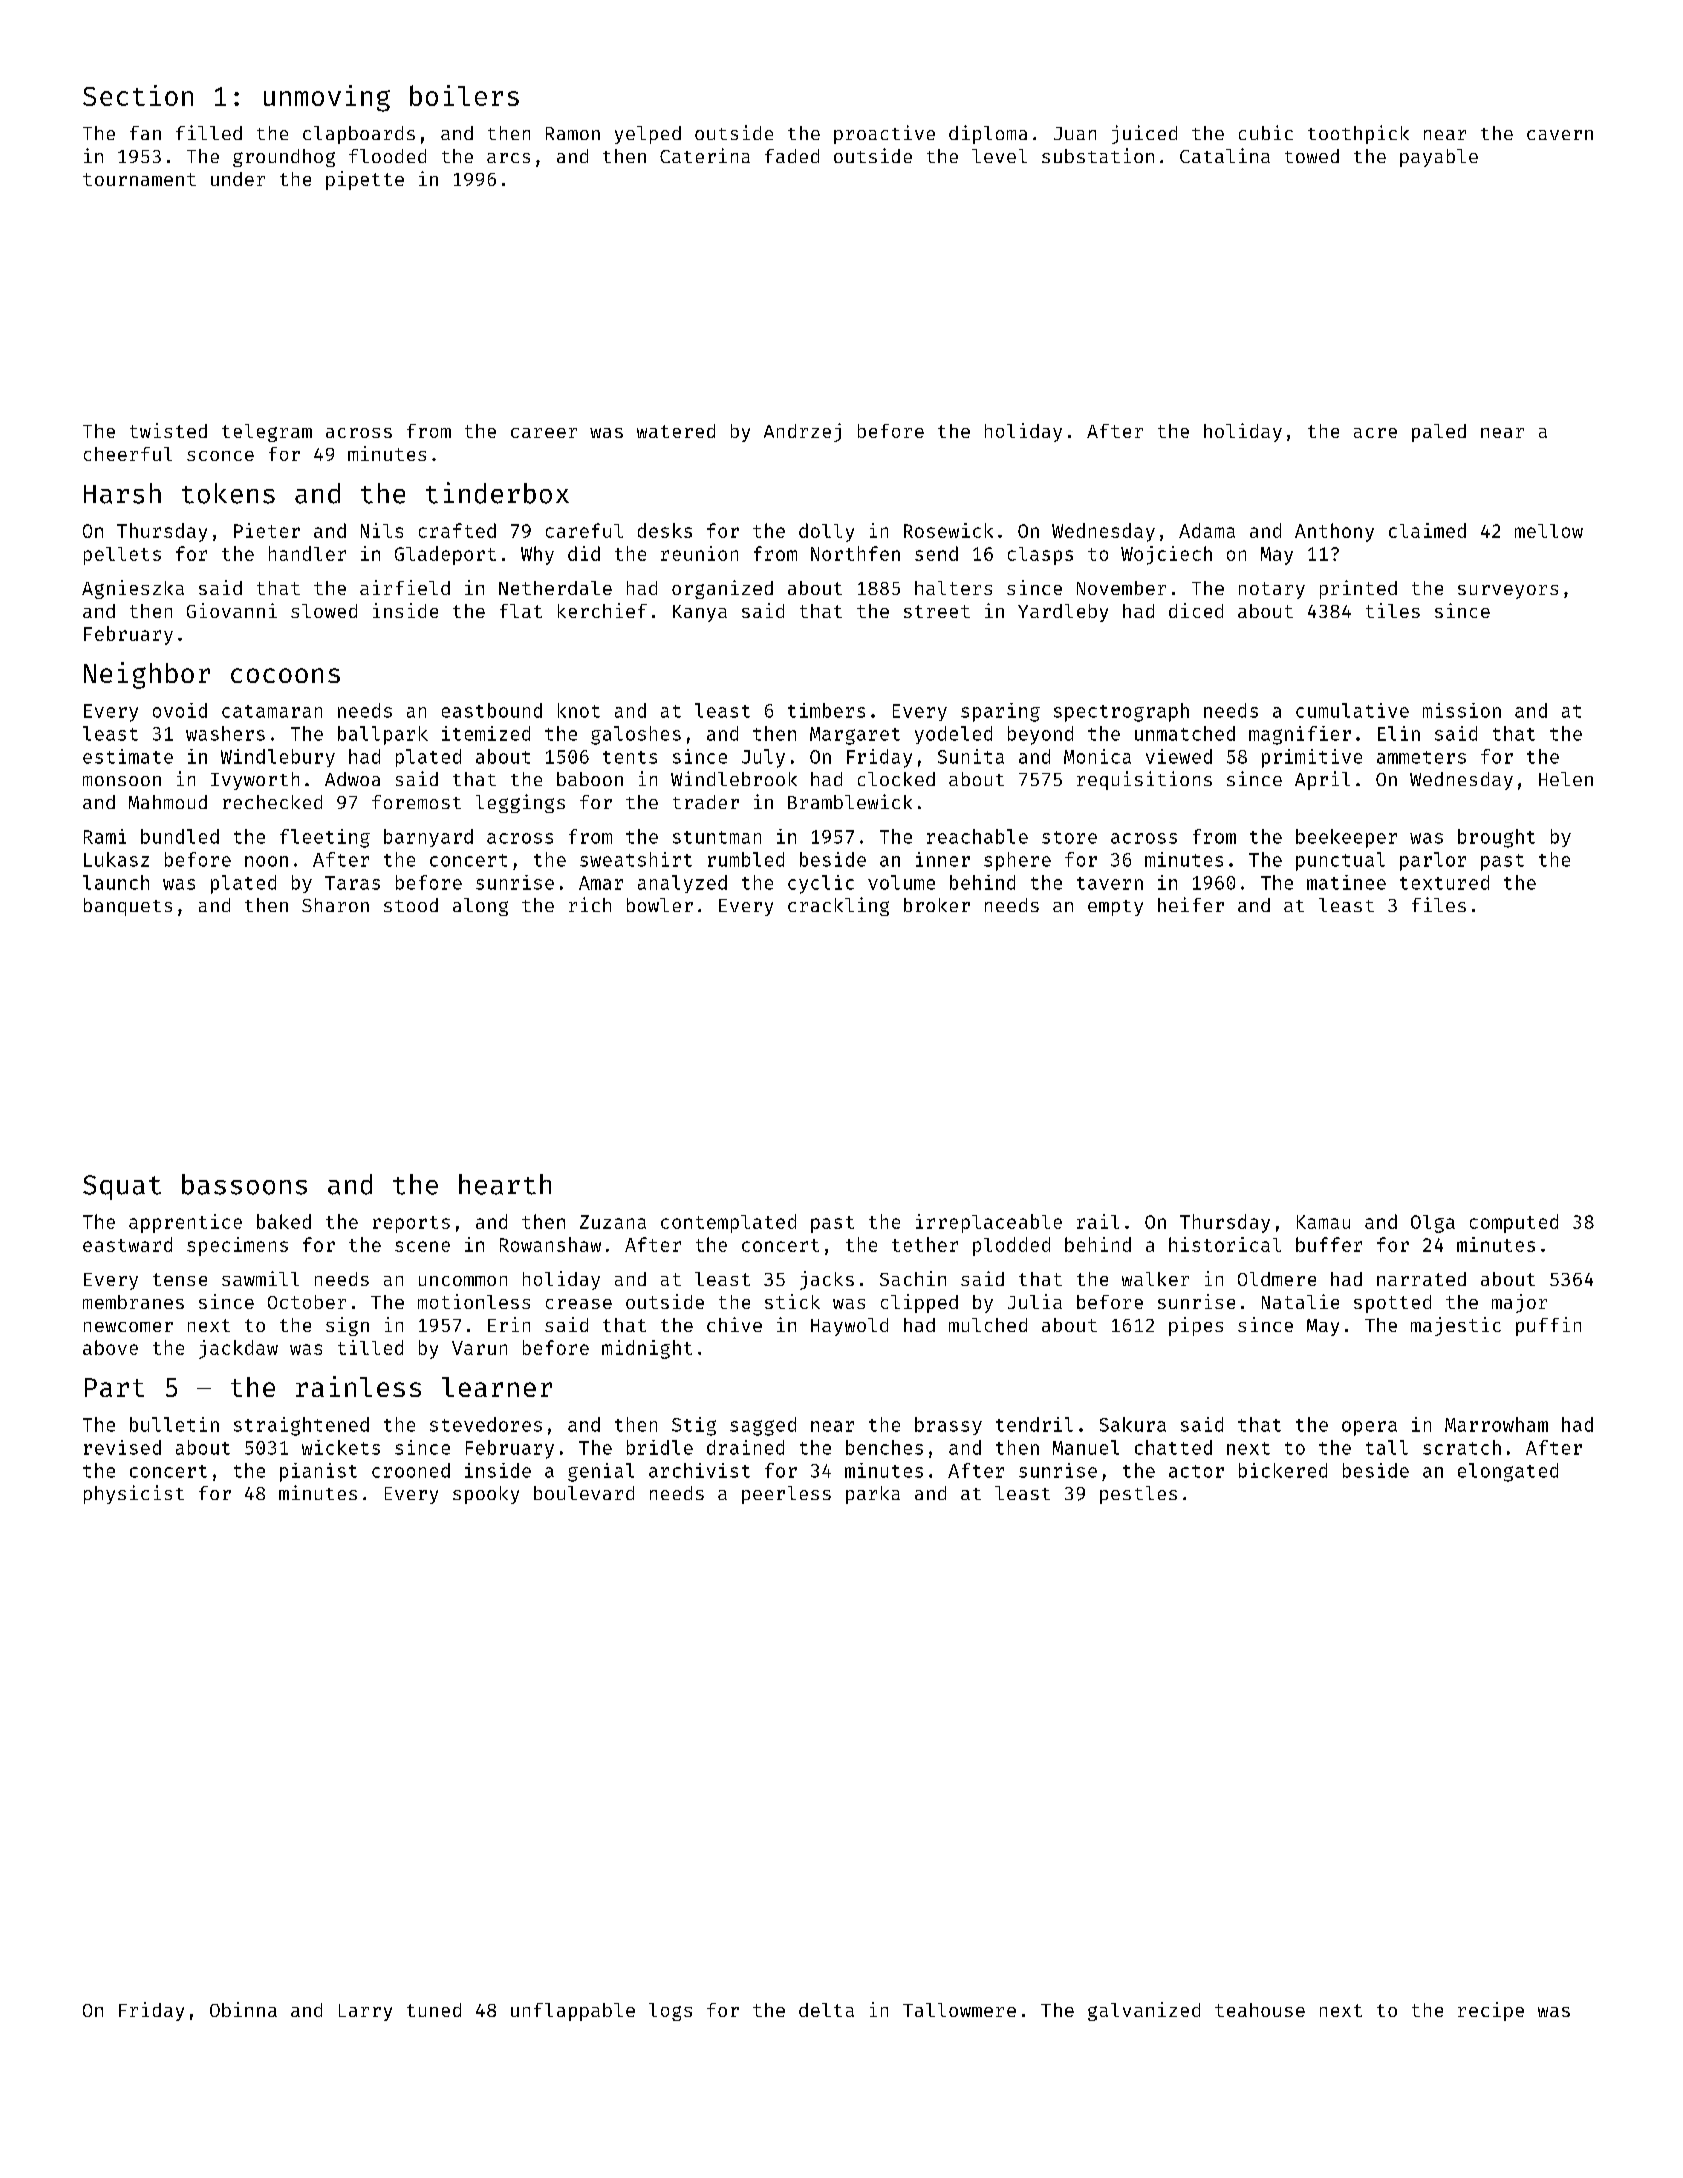  Describe the element at coordinates (1358, 134) in the screenshot. I see `toothpick` at that location.
